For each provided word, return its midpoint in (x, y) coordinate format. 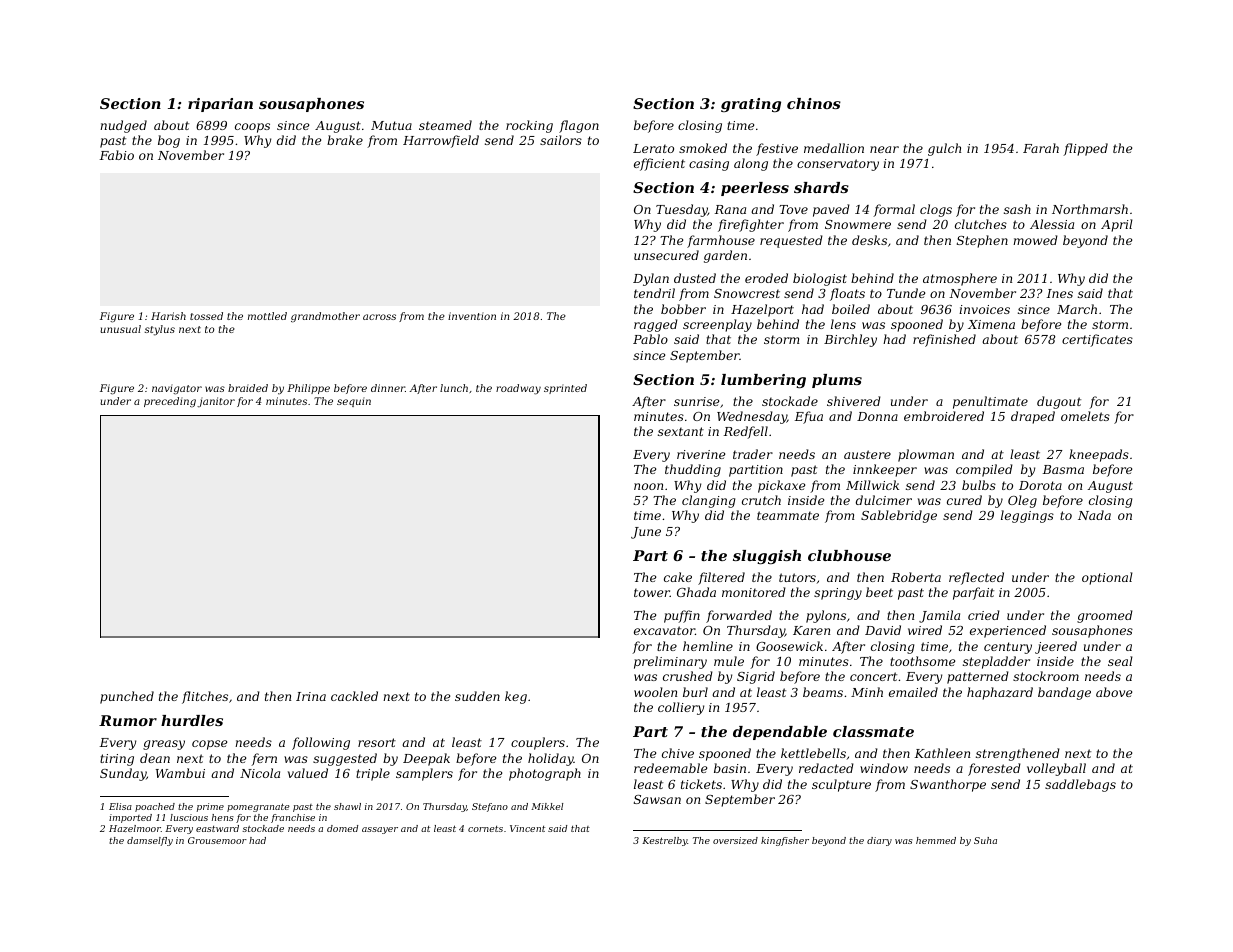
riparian (220, 105)
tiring (117, 760)
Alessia (1052, 224)
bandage (1064, 693)
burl (695, 692)
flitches (205, 697)
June (646, 533)
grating (751, 105)
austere (867, 454)
